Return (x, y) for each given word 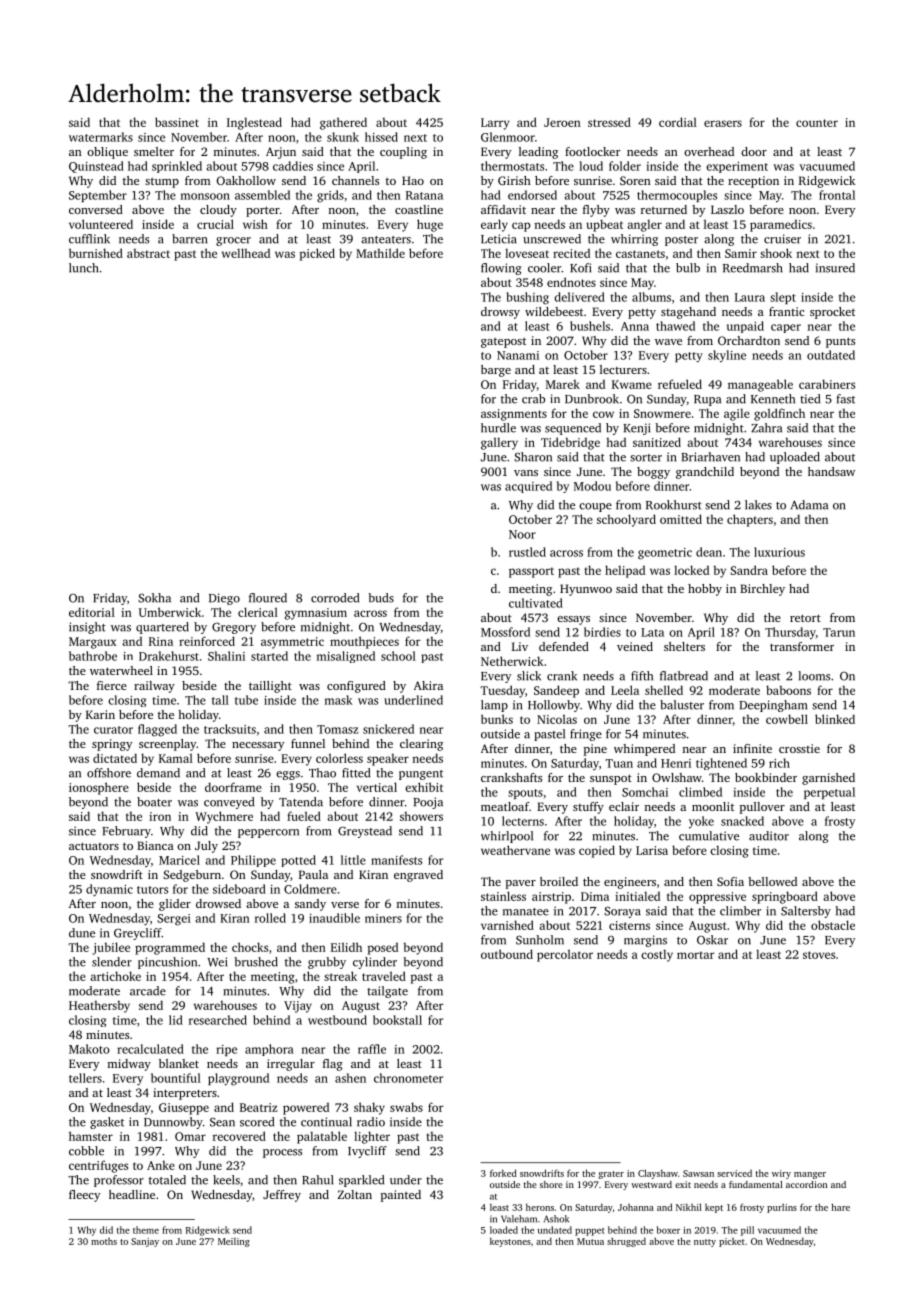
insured (835, 268)
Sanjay (145, 1242)
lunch (83, 268)
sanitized (657, 442)
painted (401, 1196)
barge (496, 371)
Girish (514, 180)
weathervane (515, 850)
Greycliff (138, 934)
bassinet (177, 122)
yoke (701, 822)
